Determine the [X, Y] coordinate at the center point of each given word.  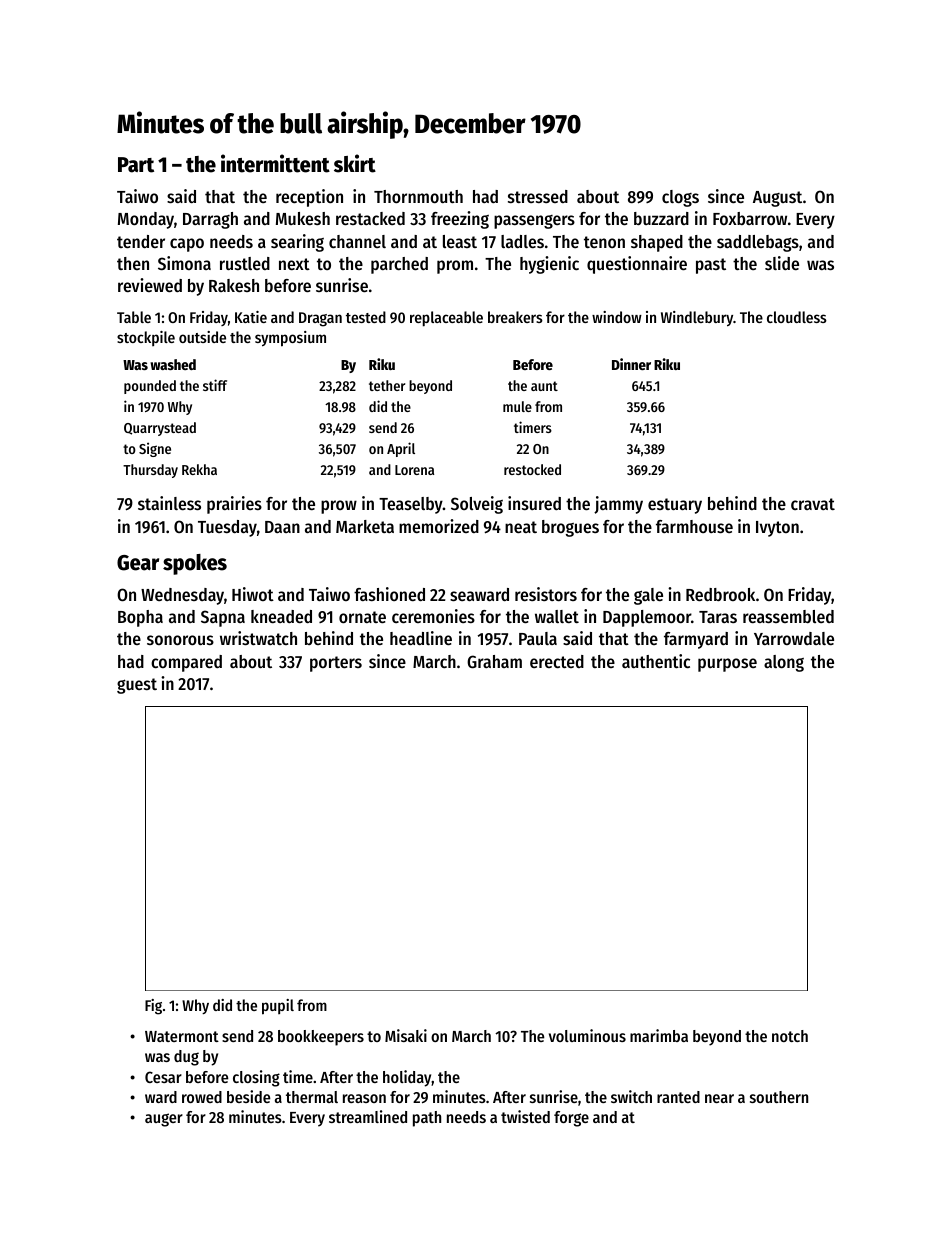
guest [137, 686]
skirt [355, 163]
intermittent [275, 163]
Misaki [406, 1035]
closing [256, 1078]
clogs [680, 198]
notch [790, 1036]
